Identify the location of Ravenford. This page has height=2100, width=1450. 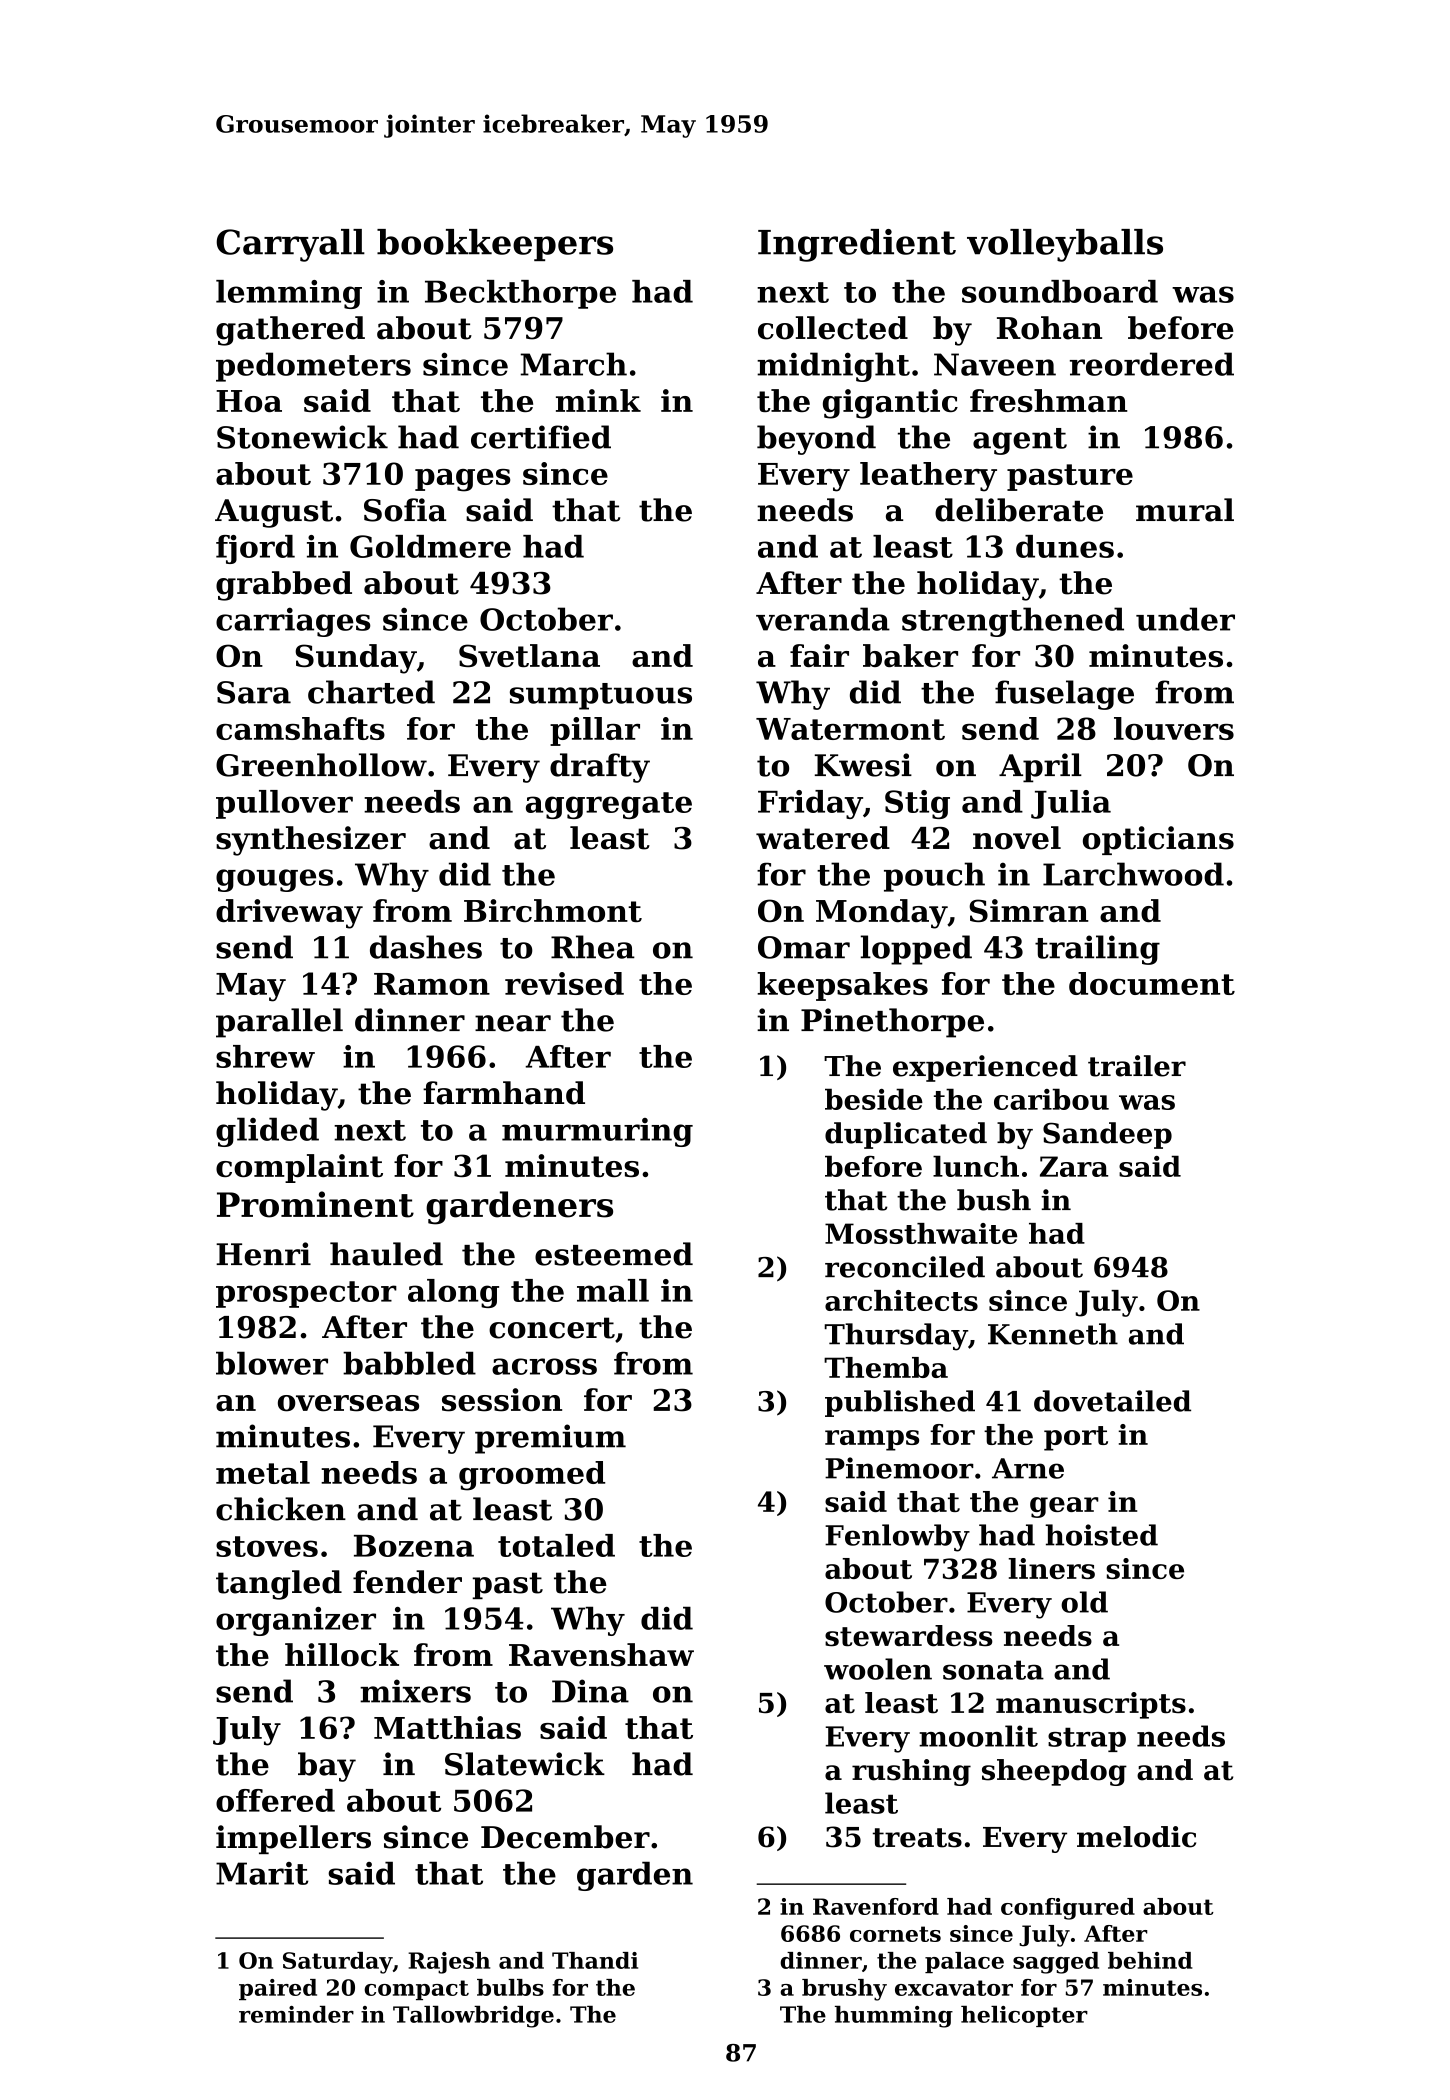
(876, 1906).
